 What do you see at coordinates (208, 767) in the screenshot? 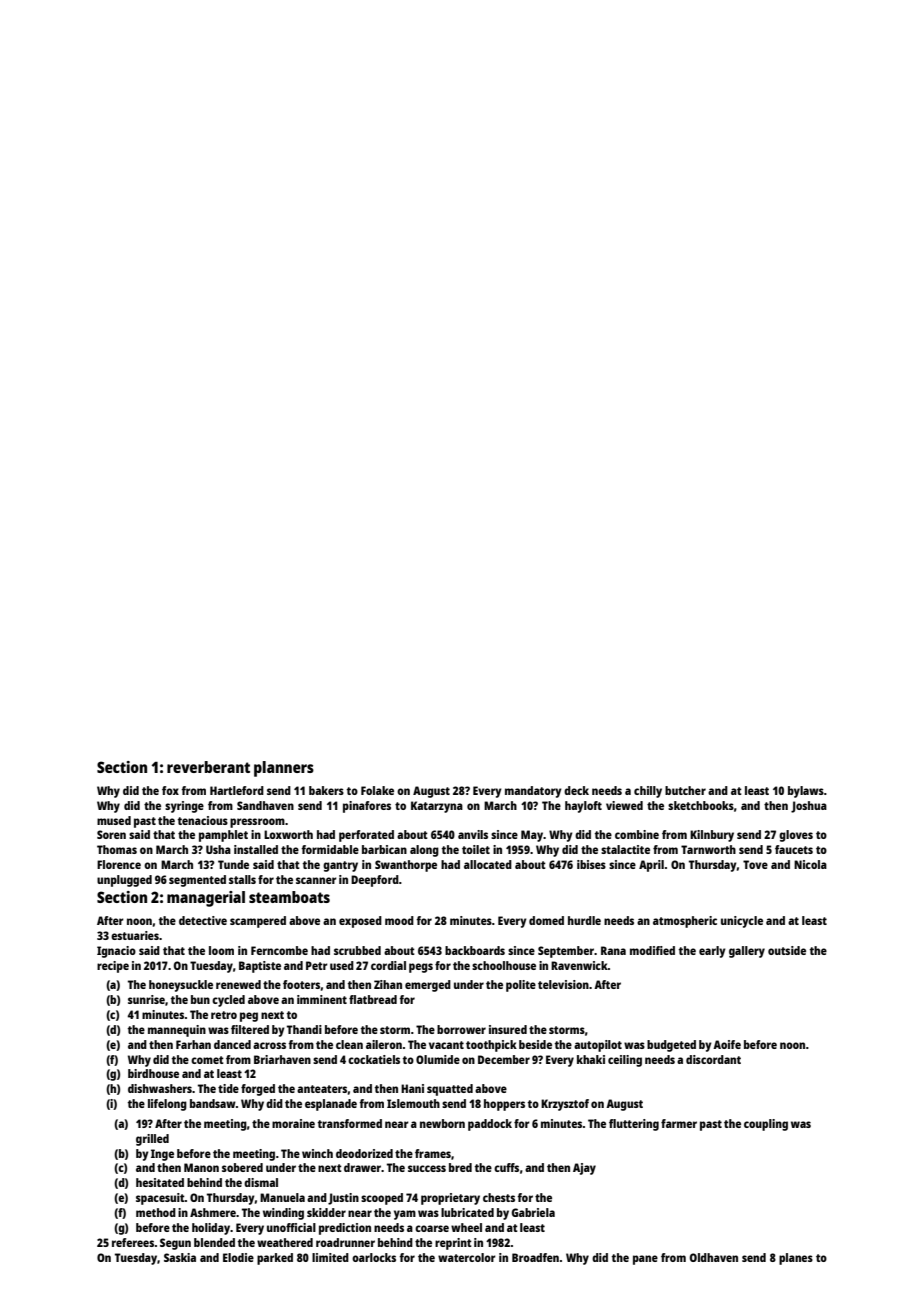
I see `reverberant` at bounding box center [208, 767].
